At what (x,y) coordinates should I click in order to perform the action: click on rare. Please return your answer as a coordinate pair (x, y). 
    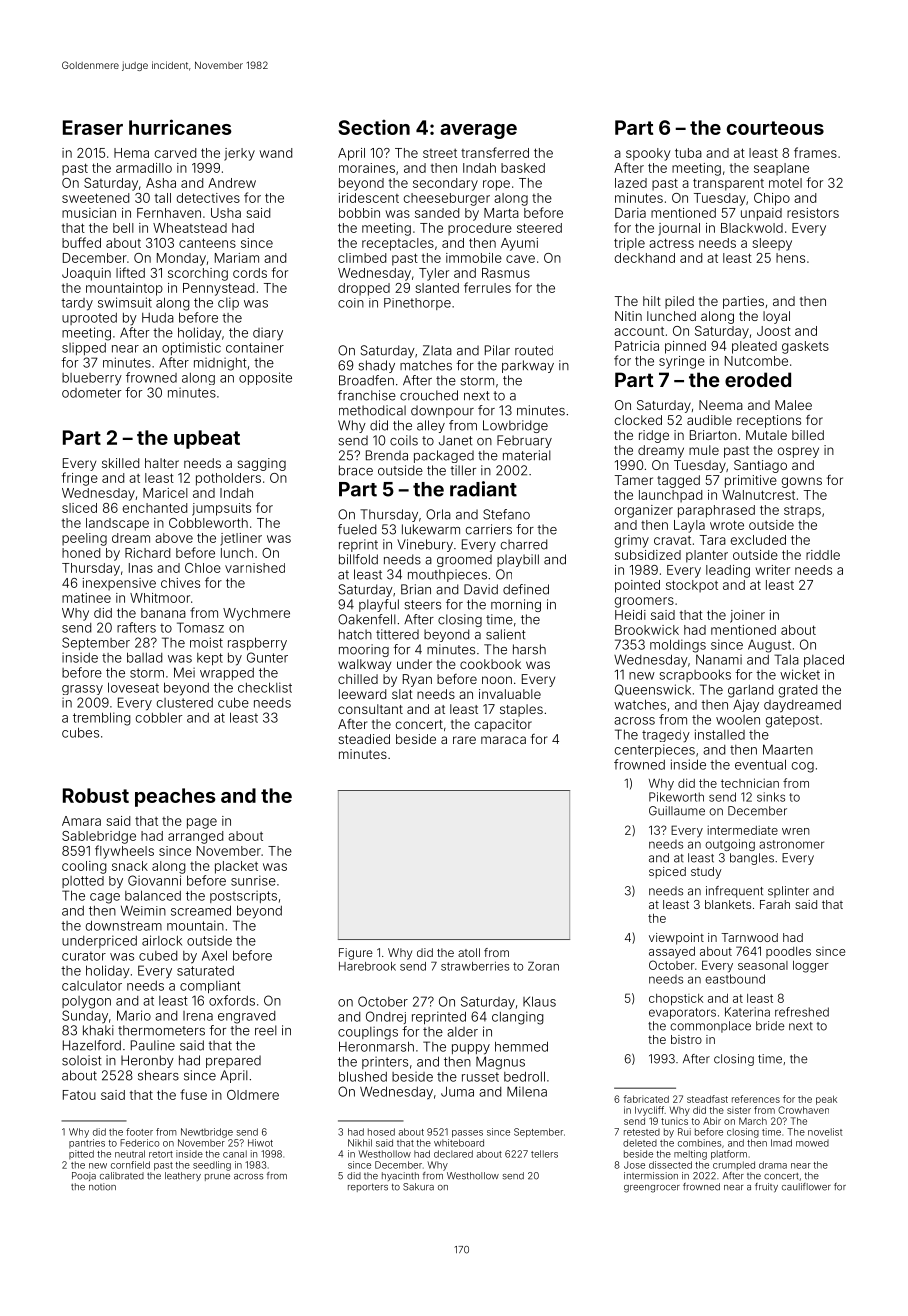
    Looking at the image, I should click on (464, 740).
